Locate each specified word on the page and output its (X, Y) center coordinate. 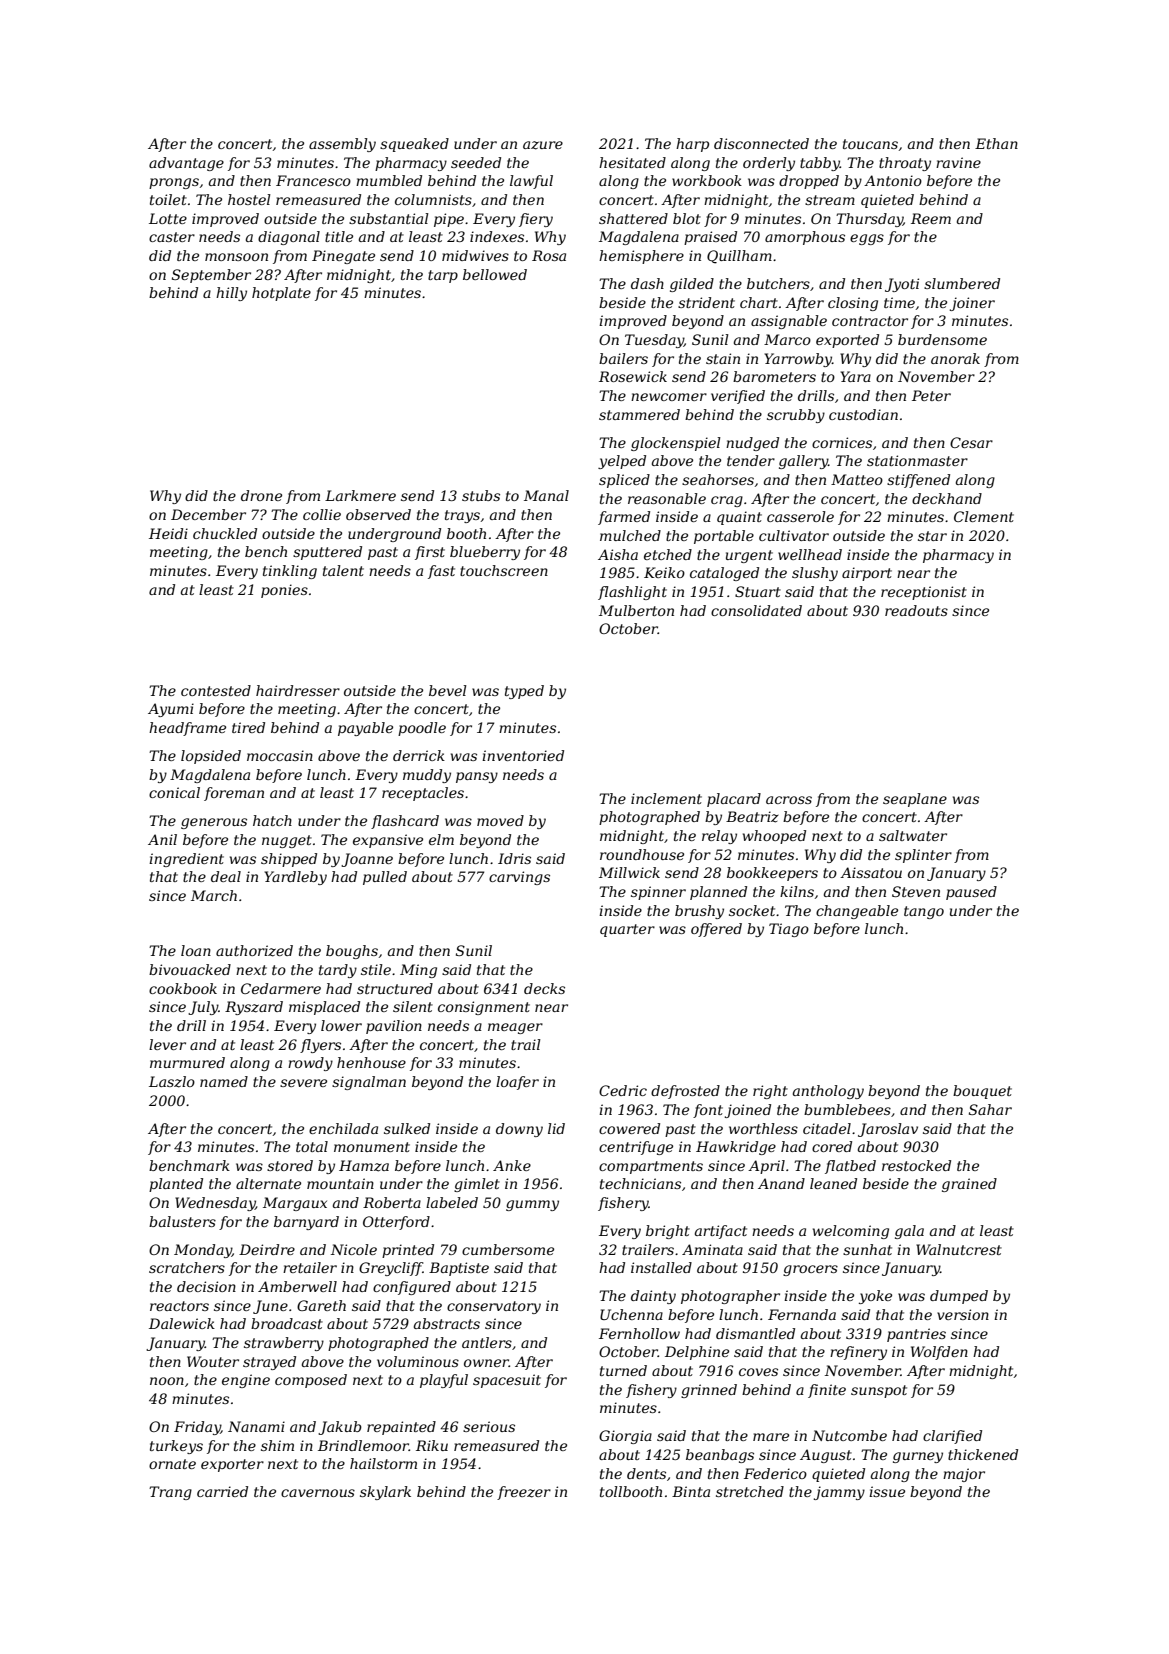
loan (196, 950)
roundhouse (642, 854)
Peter (931, 395)
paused (971, 893)
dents (646, 1473)
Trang (170, 1493)
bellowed (495, 274)
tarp (443, 276)
